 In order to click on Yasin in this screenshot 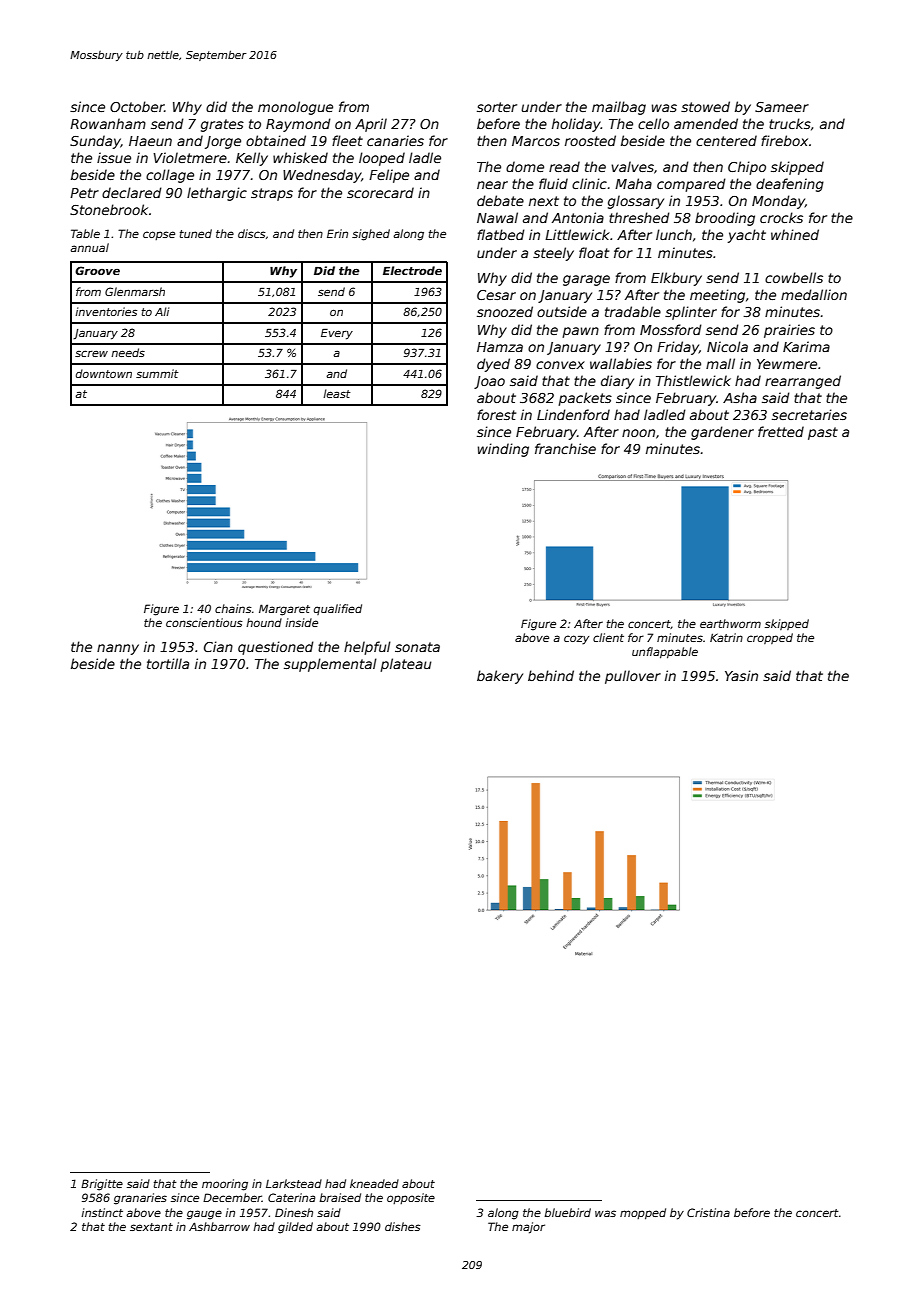, I will do `click(741, 675)`.
